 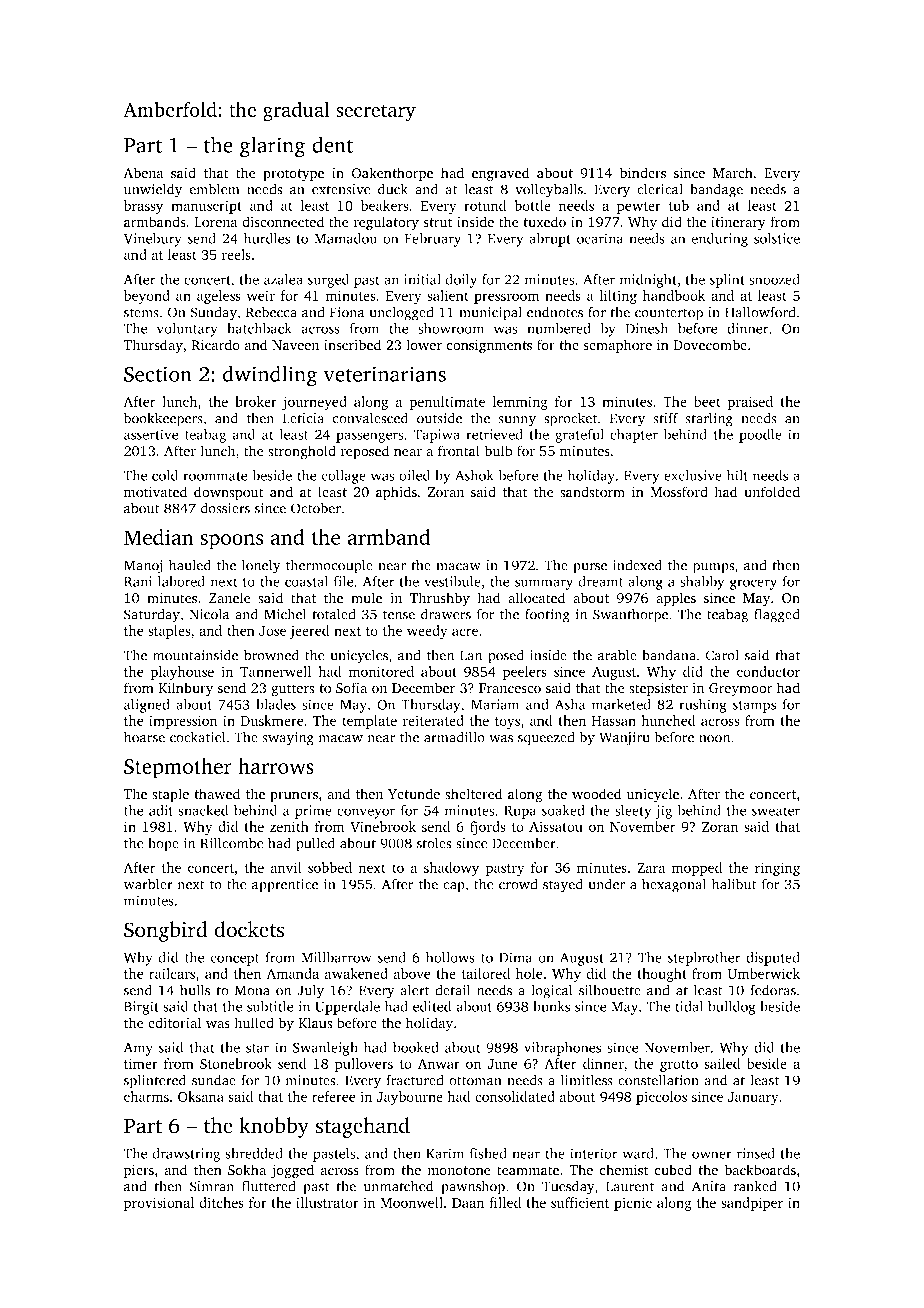 I want to click on Hallowford, so click(x=760, y=312).
